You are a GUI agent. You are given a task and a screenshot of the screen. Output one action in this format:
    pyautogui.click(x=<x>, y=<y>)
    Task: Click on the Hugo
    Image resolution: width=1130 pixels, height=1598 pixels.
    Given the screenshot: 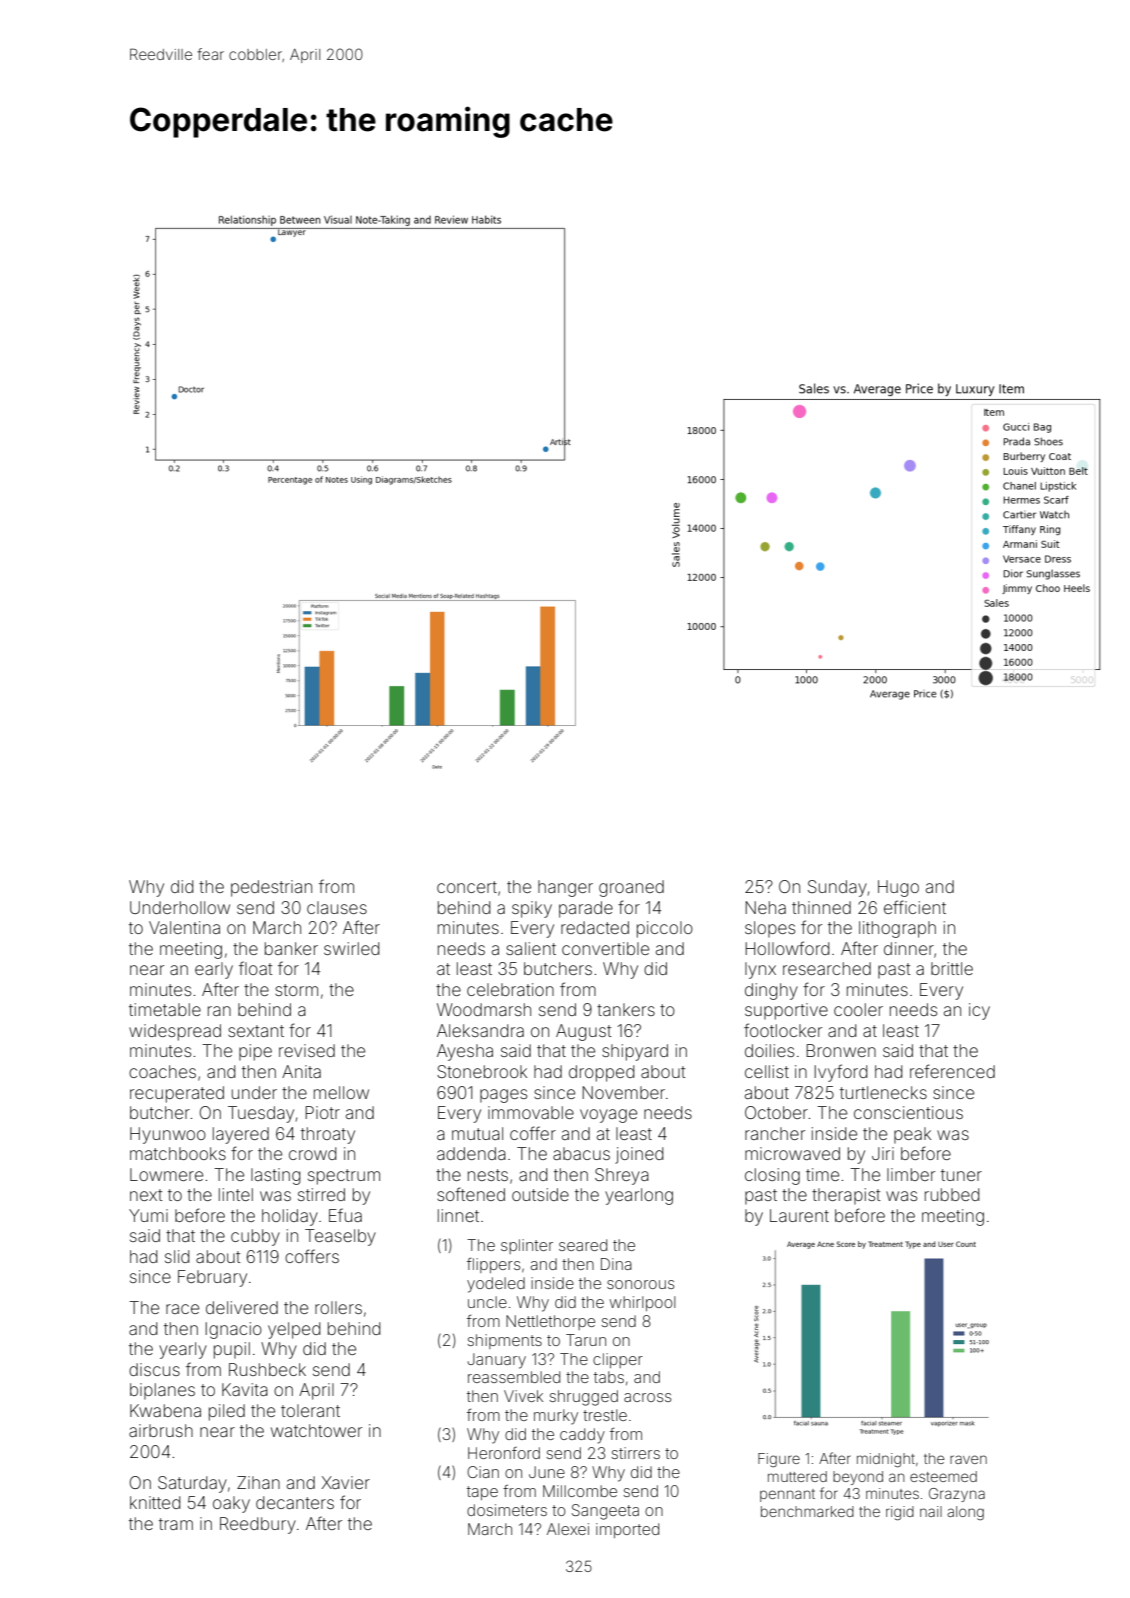 What is the action you would take?
    pyautogui.click(x=898, y=888)
